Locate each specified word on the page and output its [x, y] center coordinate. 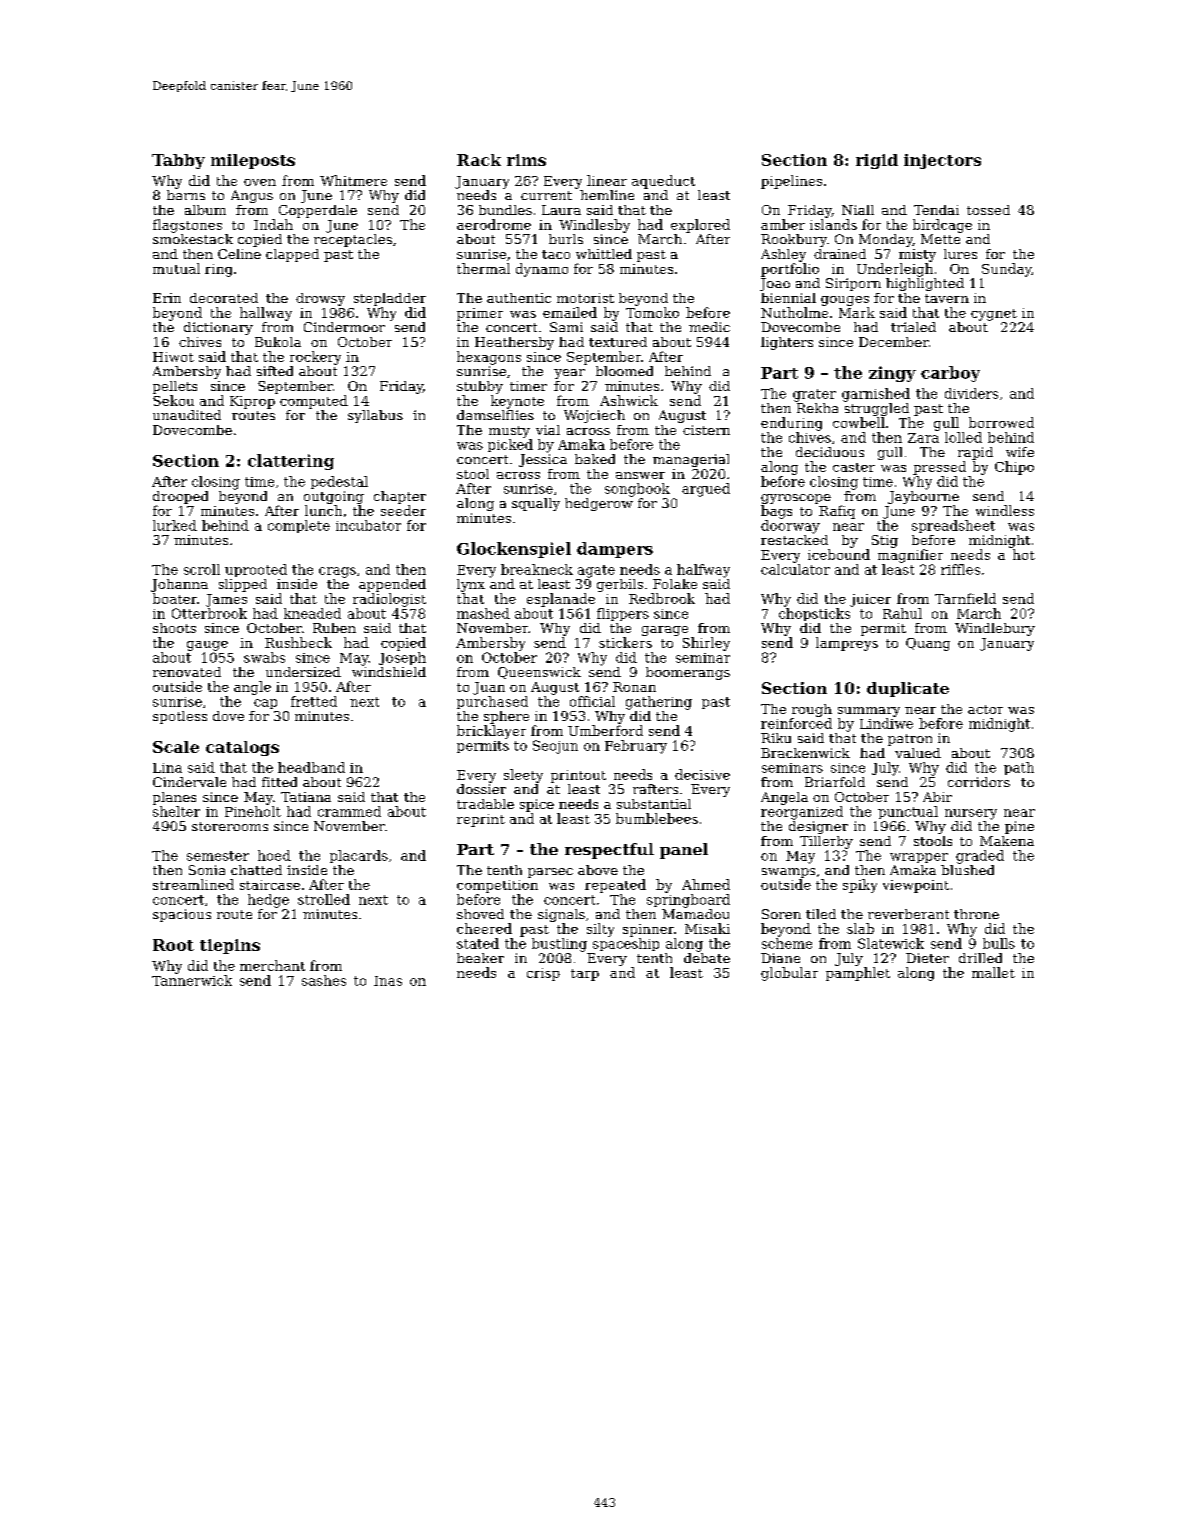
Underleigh [895, 270]
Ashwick [629, 400]
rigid [877, 161]
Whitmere [353, 180]
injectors [942, 161]
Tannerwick [192, 980]
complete [299, 526]
